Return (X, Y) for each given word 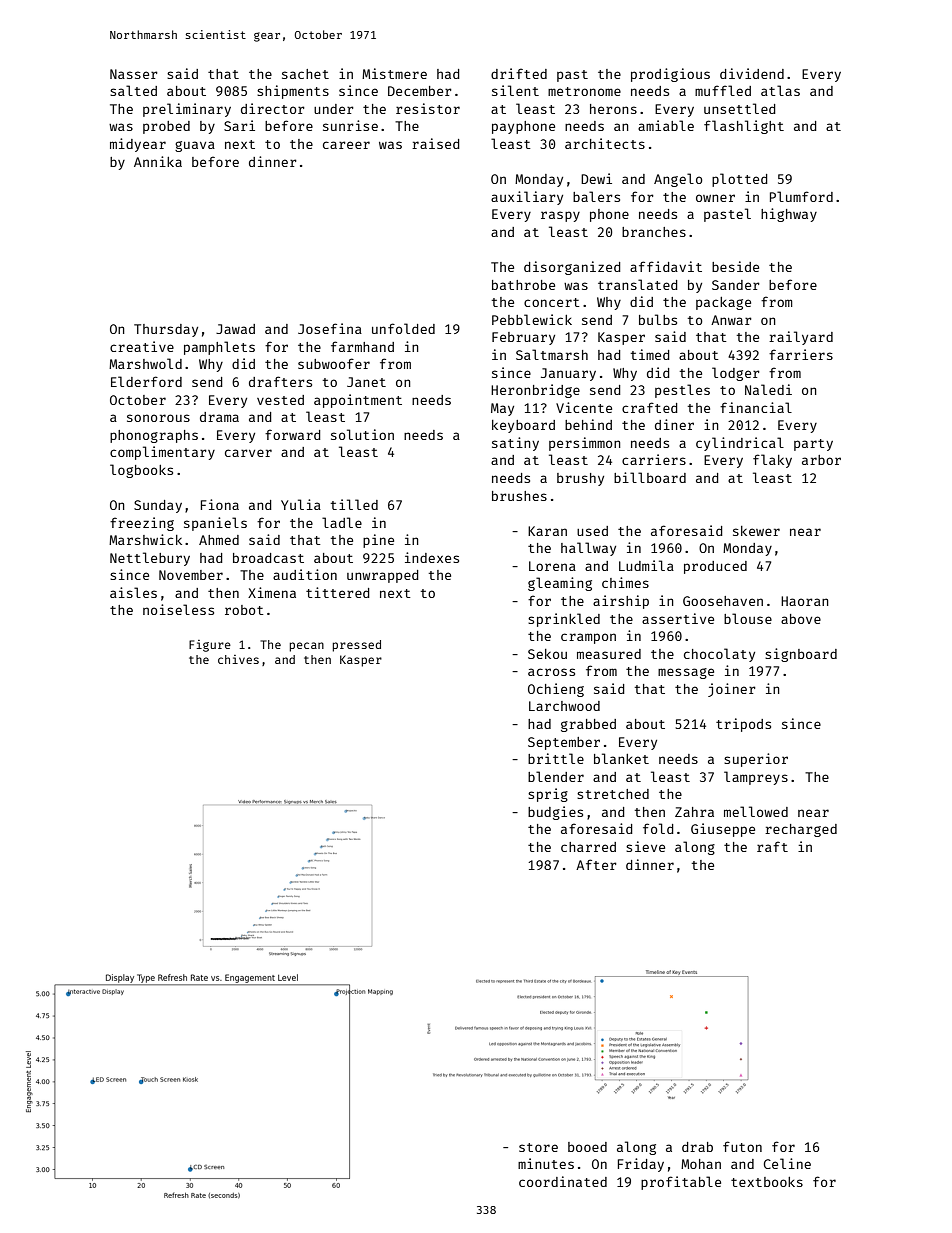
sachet (305, 74)
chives (238, 659)
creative (142, 346)
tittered (337, 592)
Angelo (678, 180)
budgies (555, 813)
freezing (142, 524)
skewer (756, 531)
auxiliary (527, 198)
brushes (519, 496)
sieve (645, 846)
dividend (752, 73)
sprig (548, 795)
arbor (821, 460)
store (538, 1147)
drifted (519, 73)
